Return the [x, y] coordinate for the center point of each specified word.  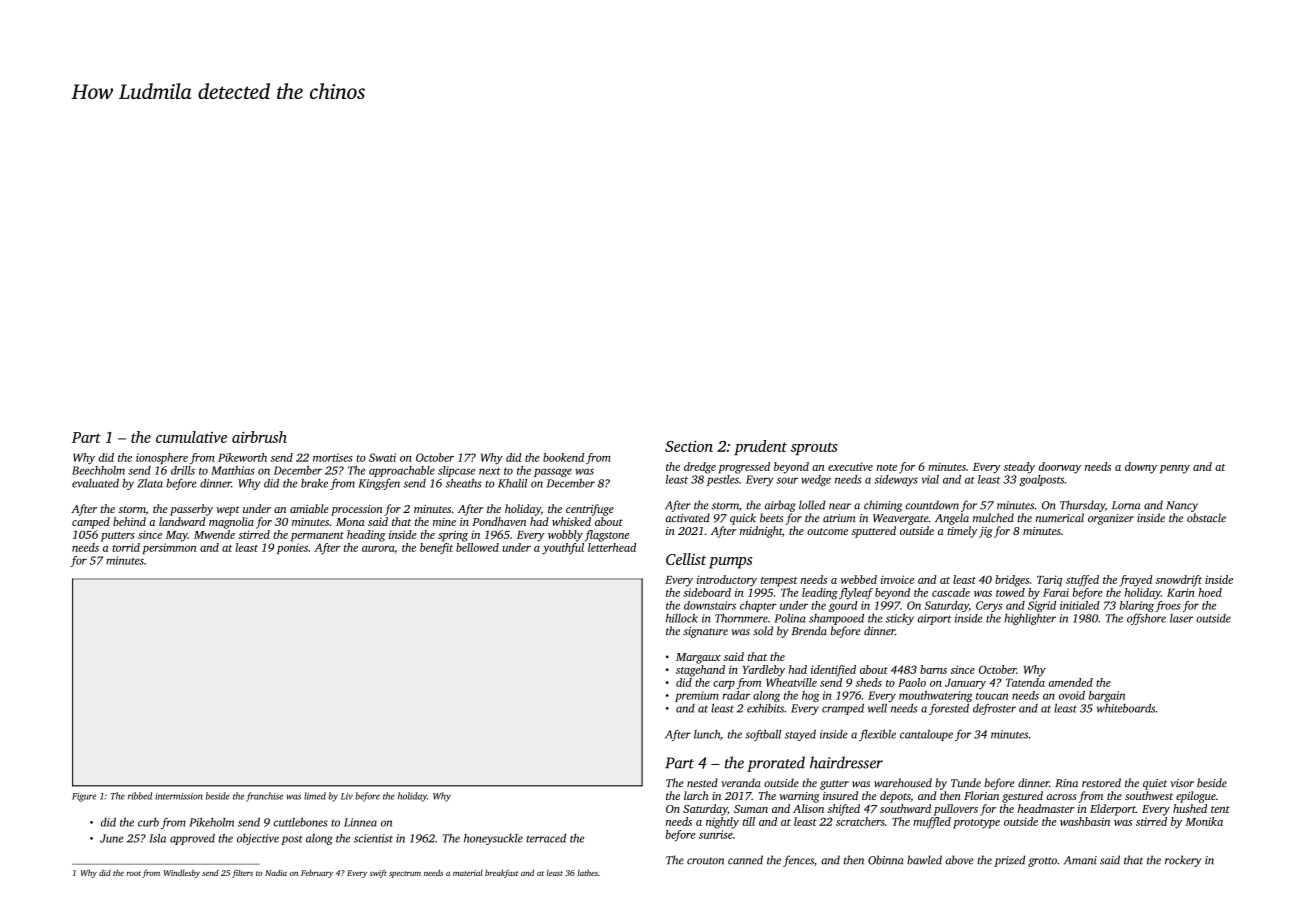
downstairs [710, 605]
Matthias [233, 470]
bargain [1107, 696]
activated [688, 517]
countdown [932, 505]
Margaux [698, 658]
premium [697, 696]
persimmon [169, 548]
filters [242, 873]
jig [986, 532]
